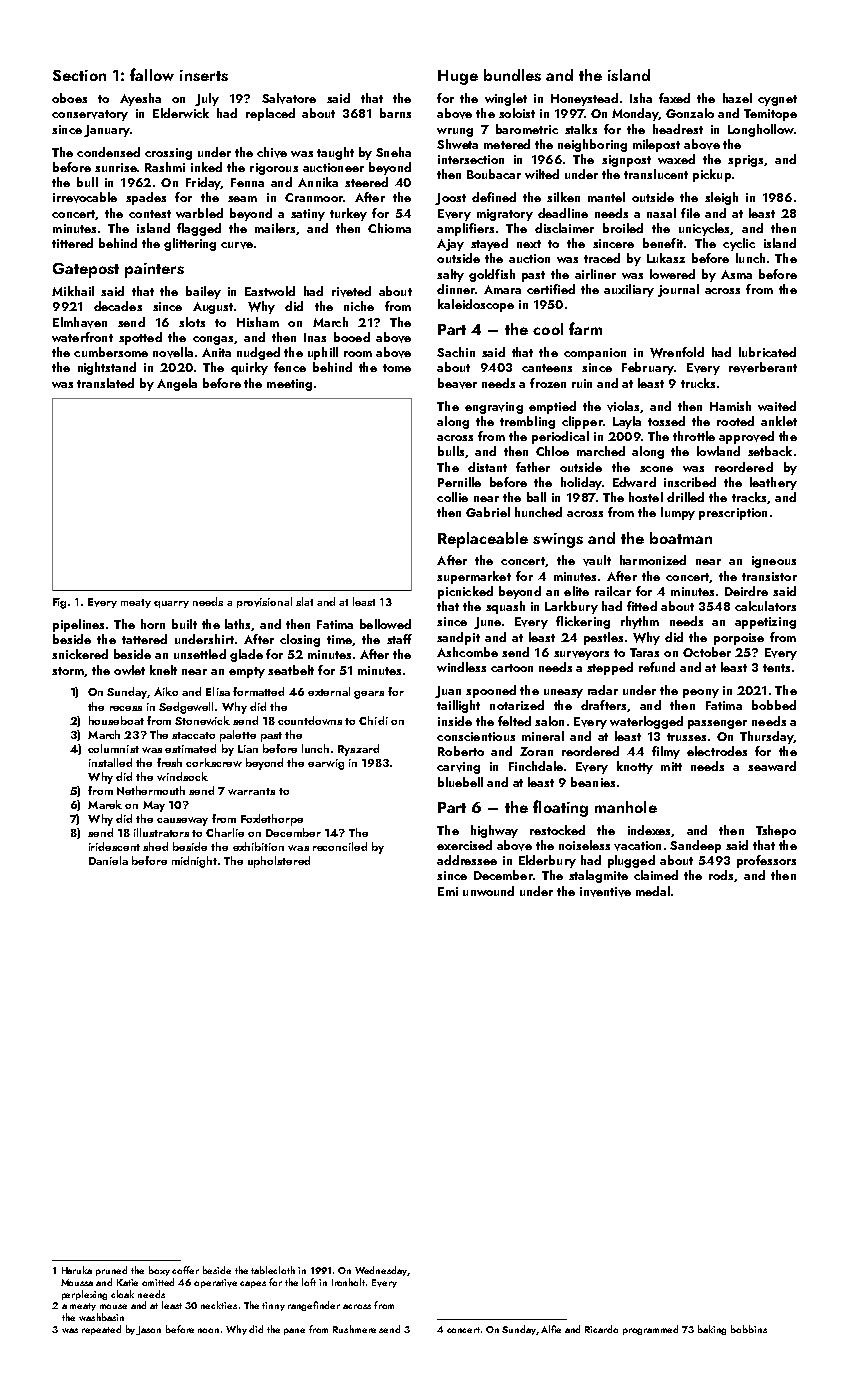 This page has height=1400, width=849. I want to click on barns, so click(395, 113).
